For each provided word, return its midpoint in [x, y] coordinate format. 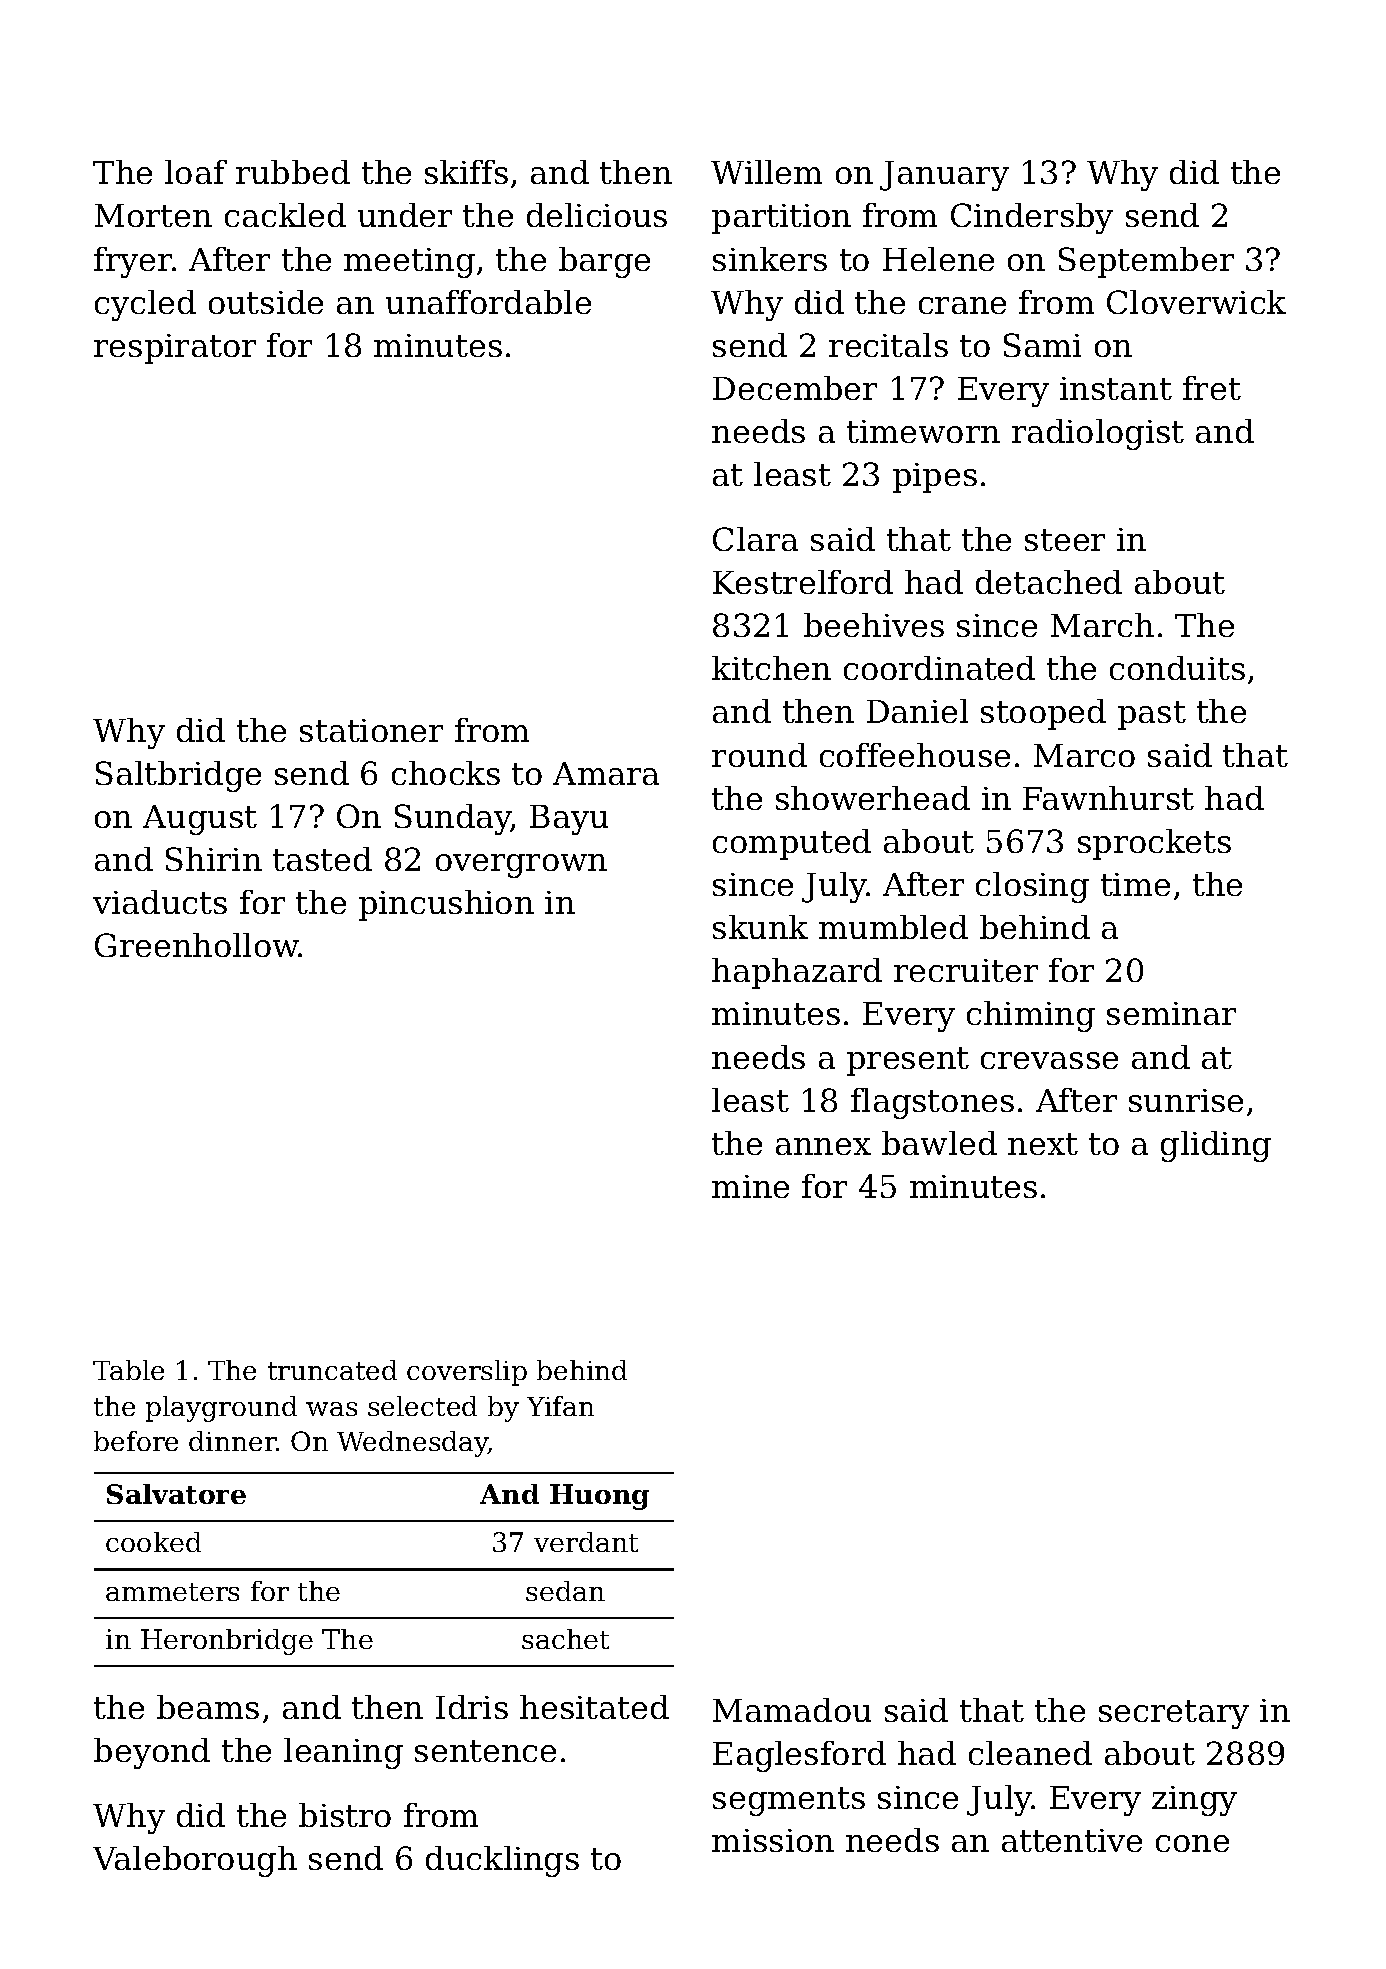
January [944, 176]
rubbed [293, 172]
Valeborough [195, 1861]
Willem [766, 172]
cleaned [1030, 1753]
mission [773, 1840]
